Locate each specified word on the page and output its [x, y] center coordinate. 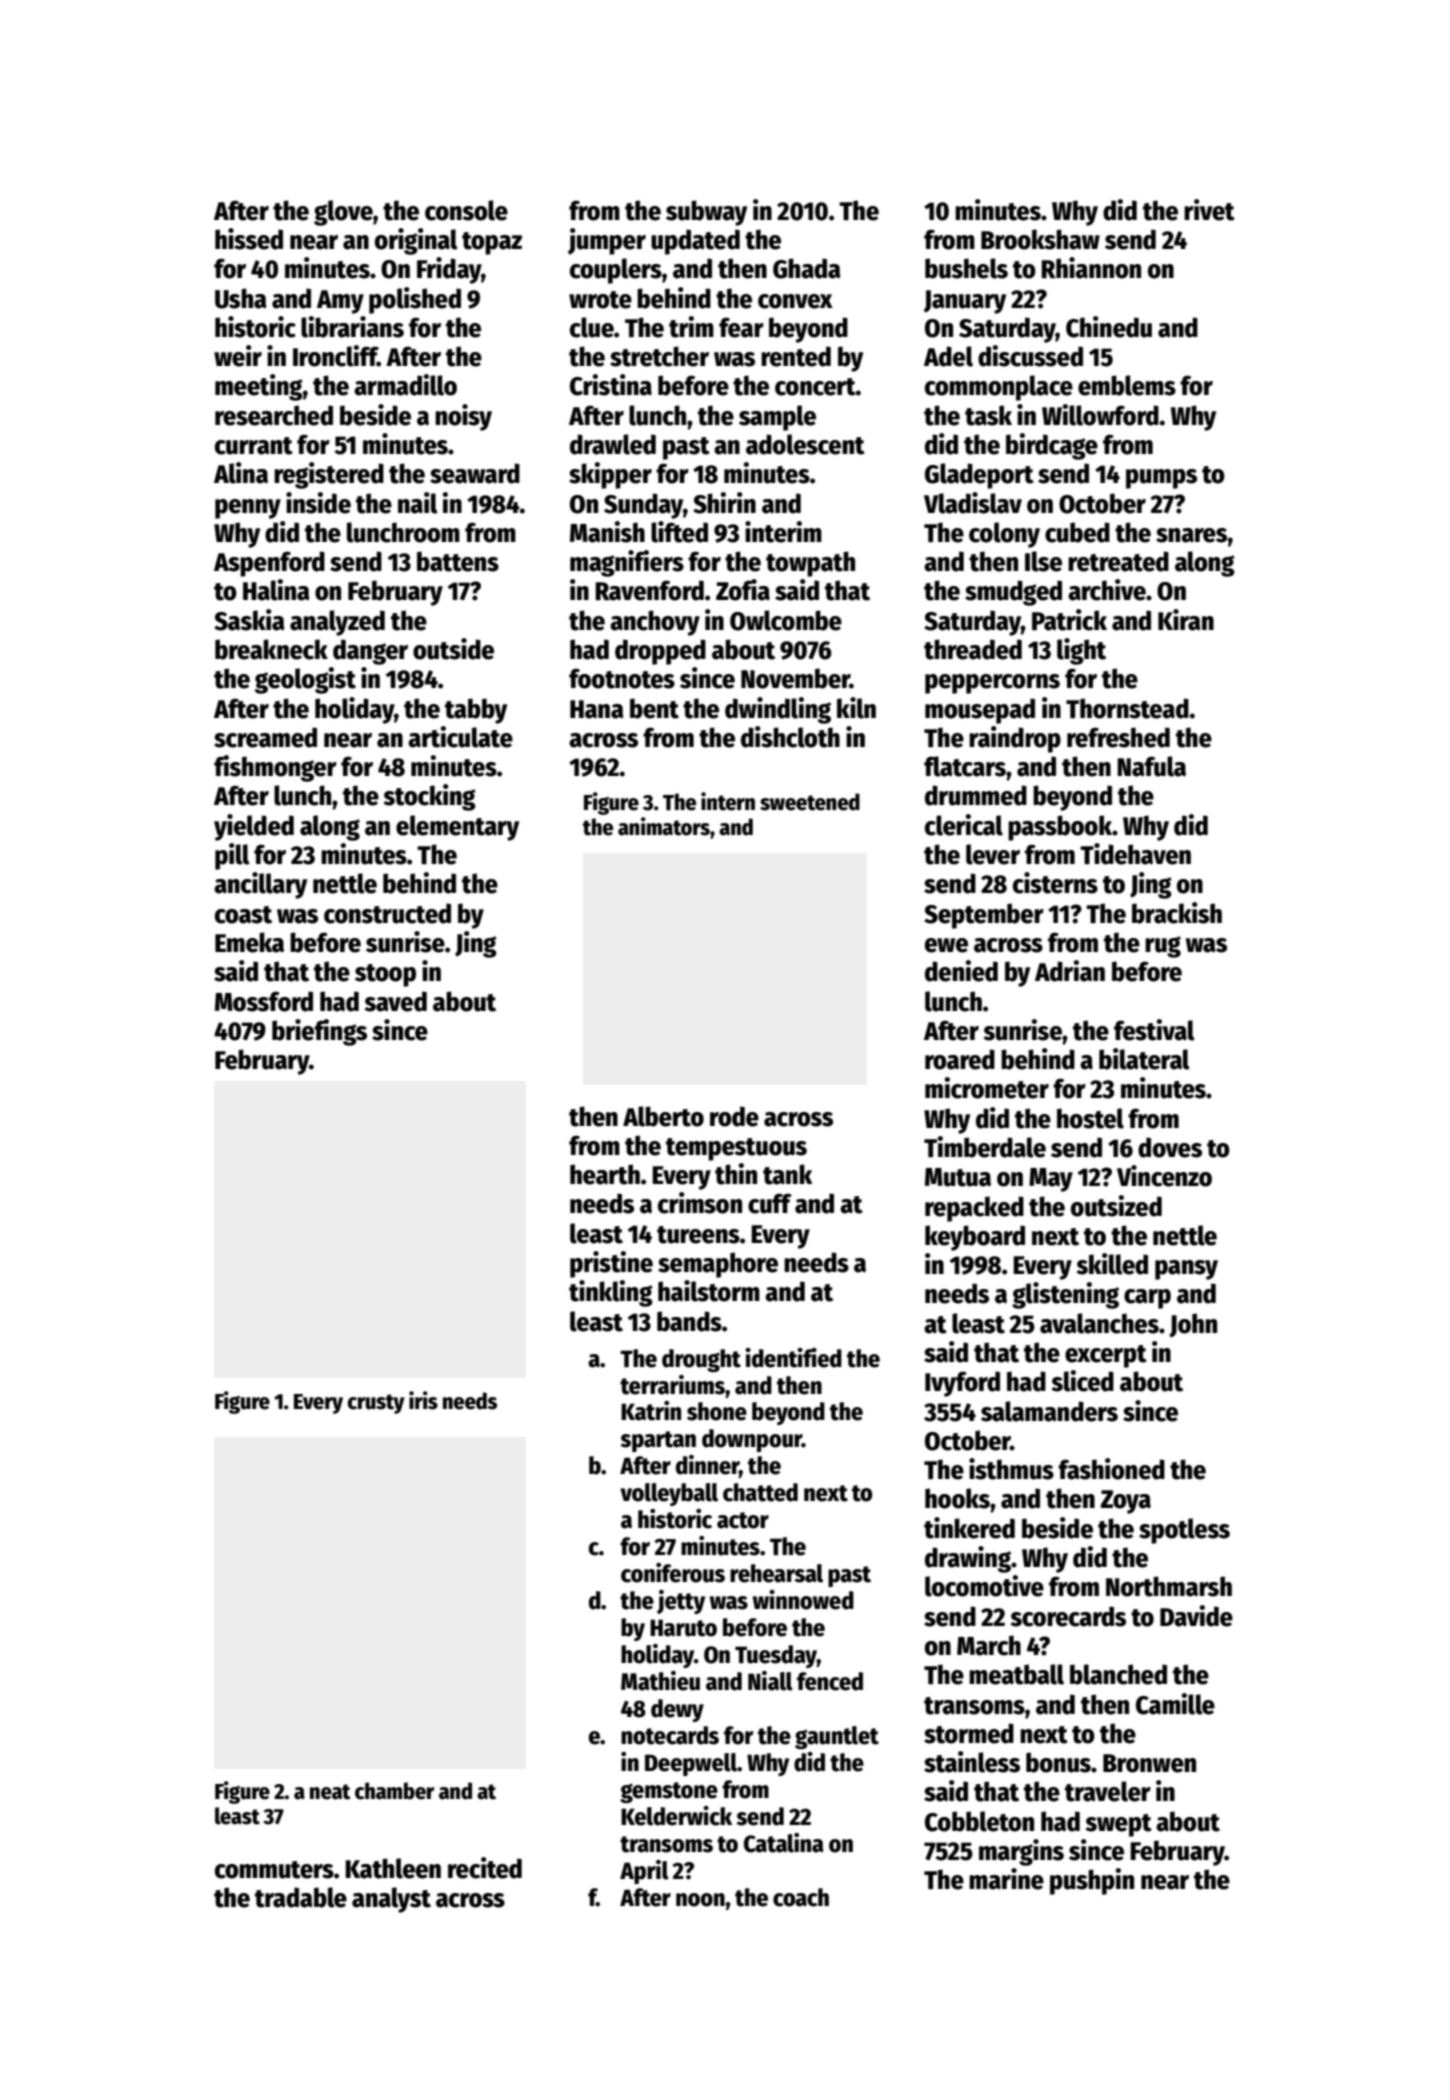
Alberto [663, 1116]
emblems [1127, 385]
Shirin [724, 503]
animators [664, 826]
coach [801, 1897]
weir [238, 356]
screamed [265, 737]
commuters [274, 1870]
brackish [1177, 913]
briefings [319, 1032]
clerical [964, 825]
